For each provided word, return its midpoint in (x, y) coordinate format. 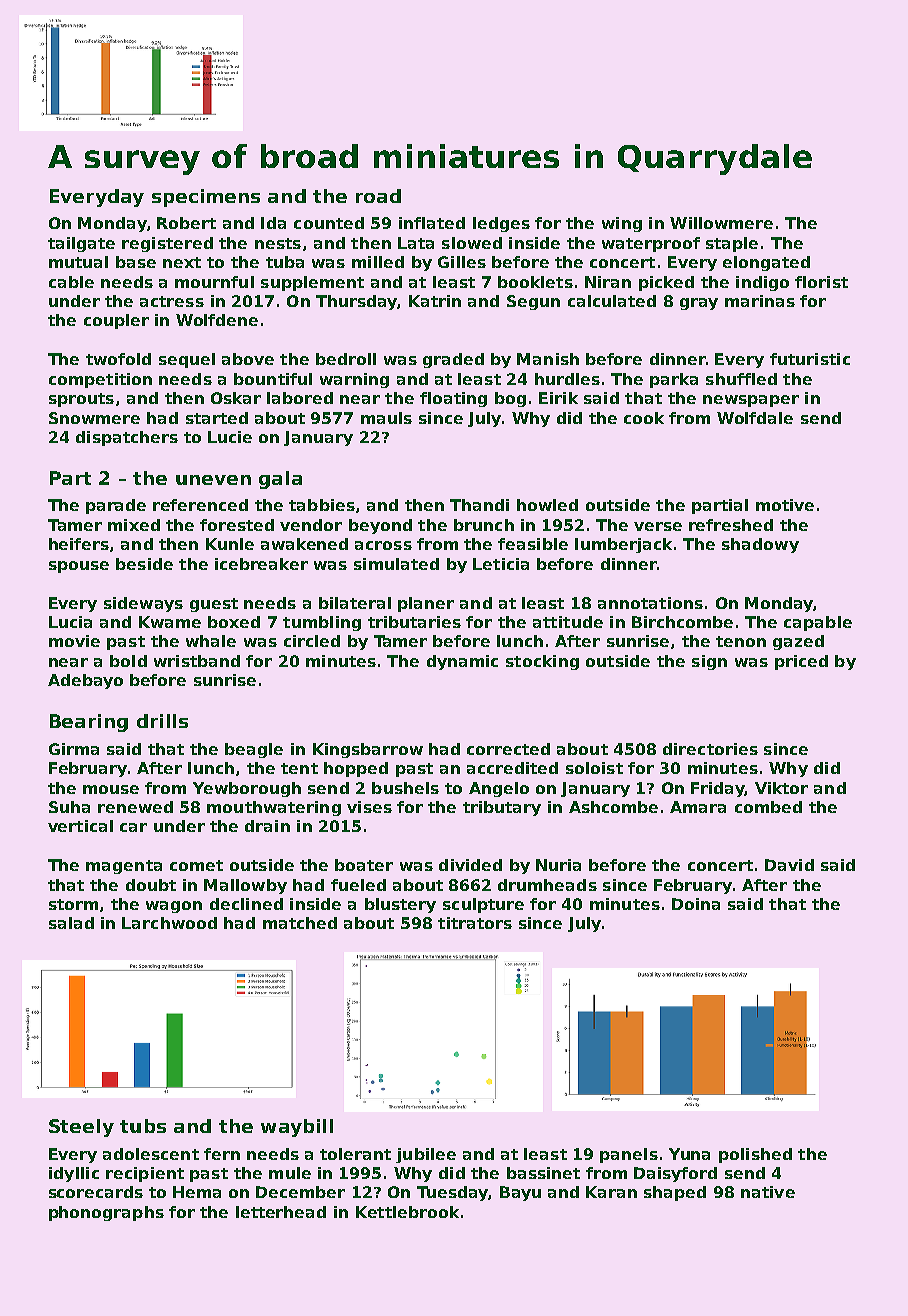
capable (818, 623)
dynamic (462, 662)
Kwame (170, 622)
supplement (312, 283)
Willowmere (721, 223)
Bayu (520, 1193)
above (248, 359)
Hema (197, 1192)
